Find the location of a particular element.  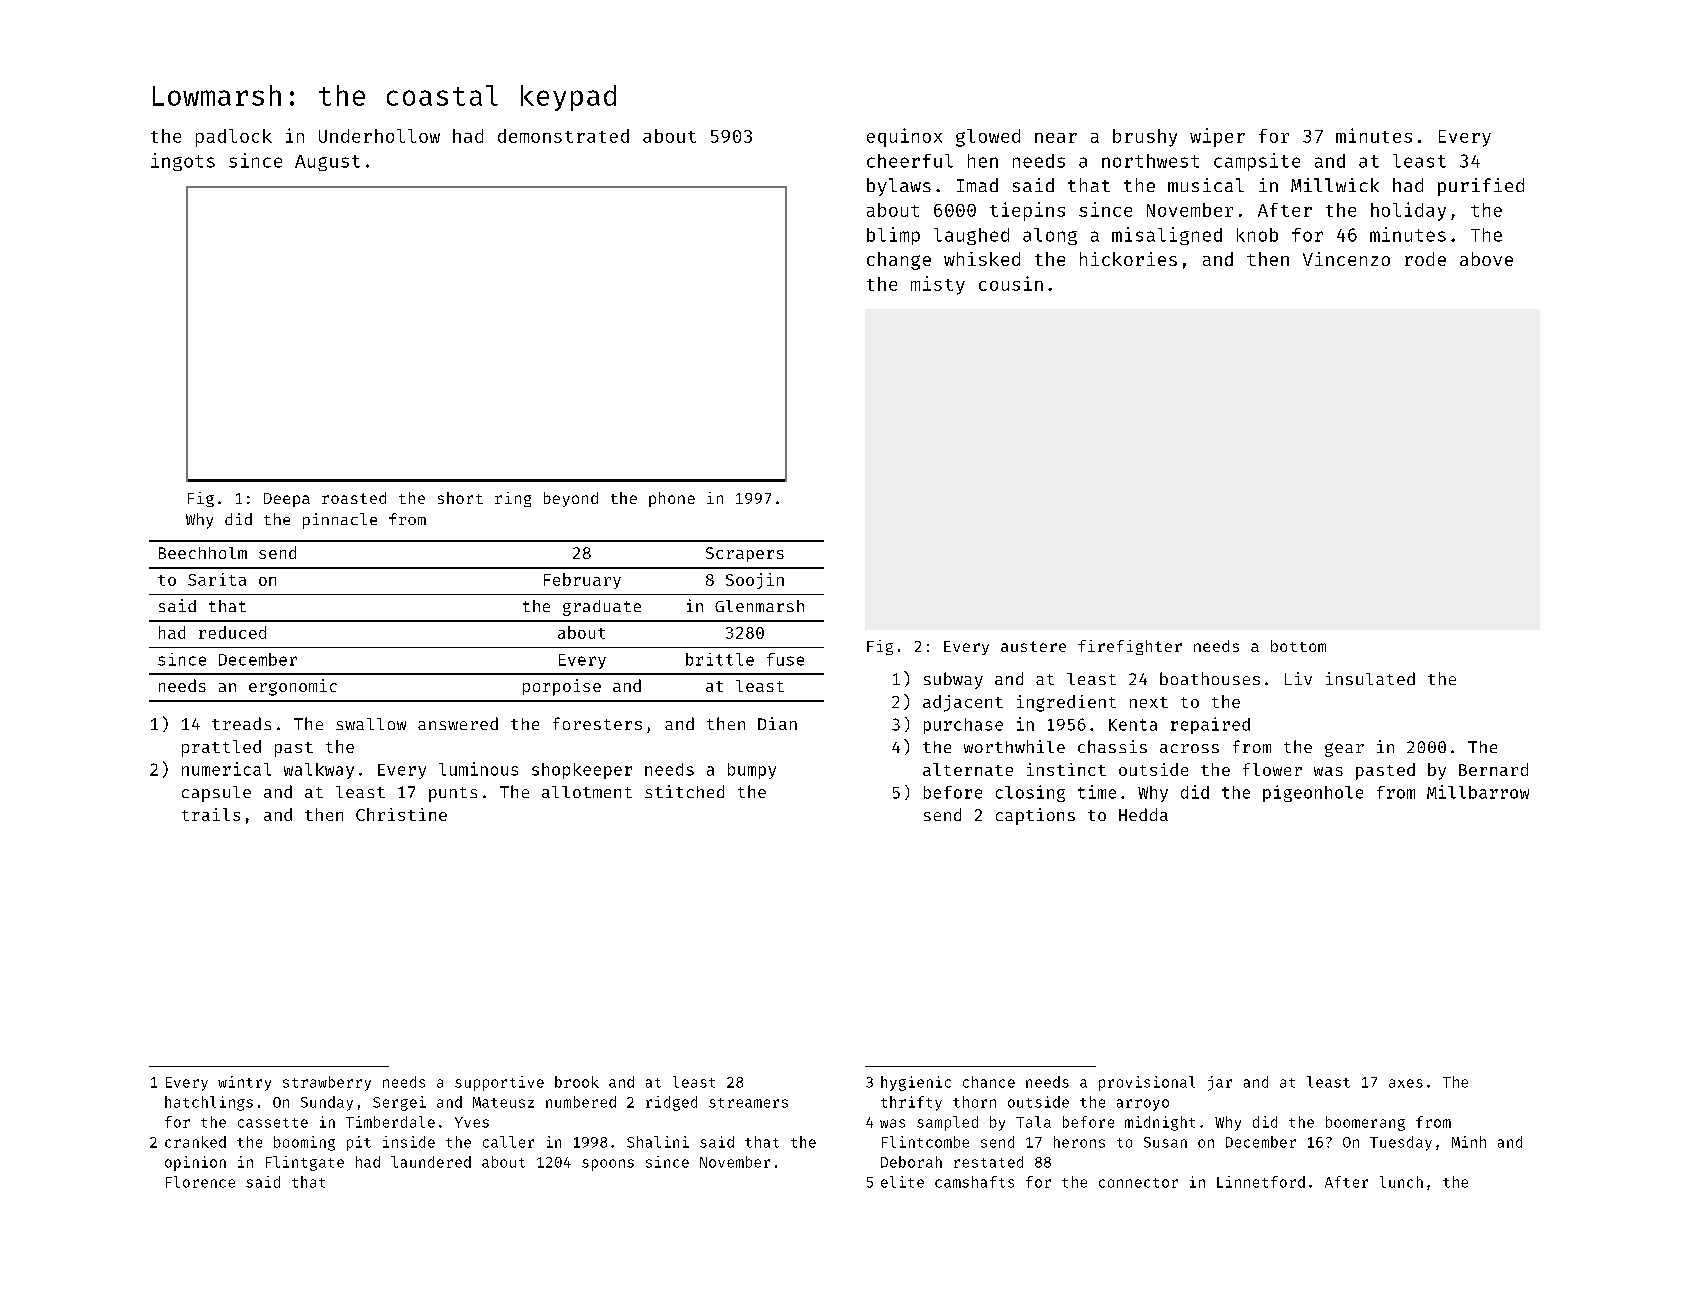

wiper is located at coordinates (1217, 137).
